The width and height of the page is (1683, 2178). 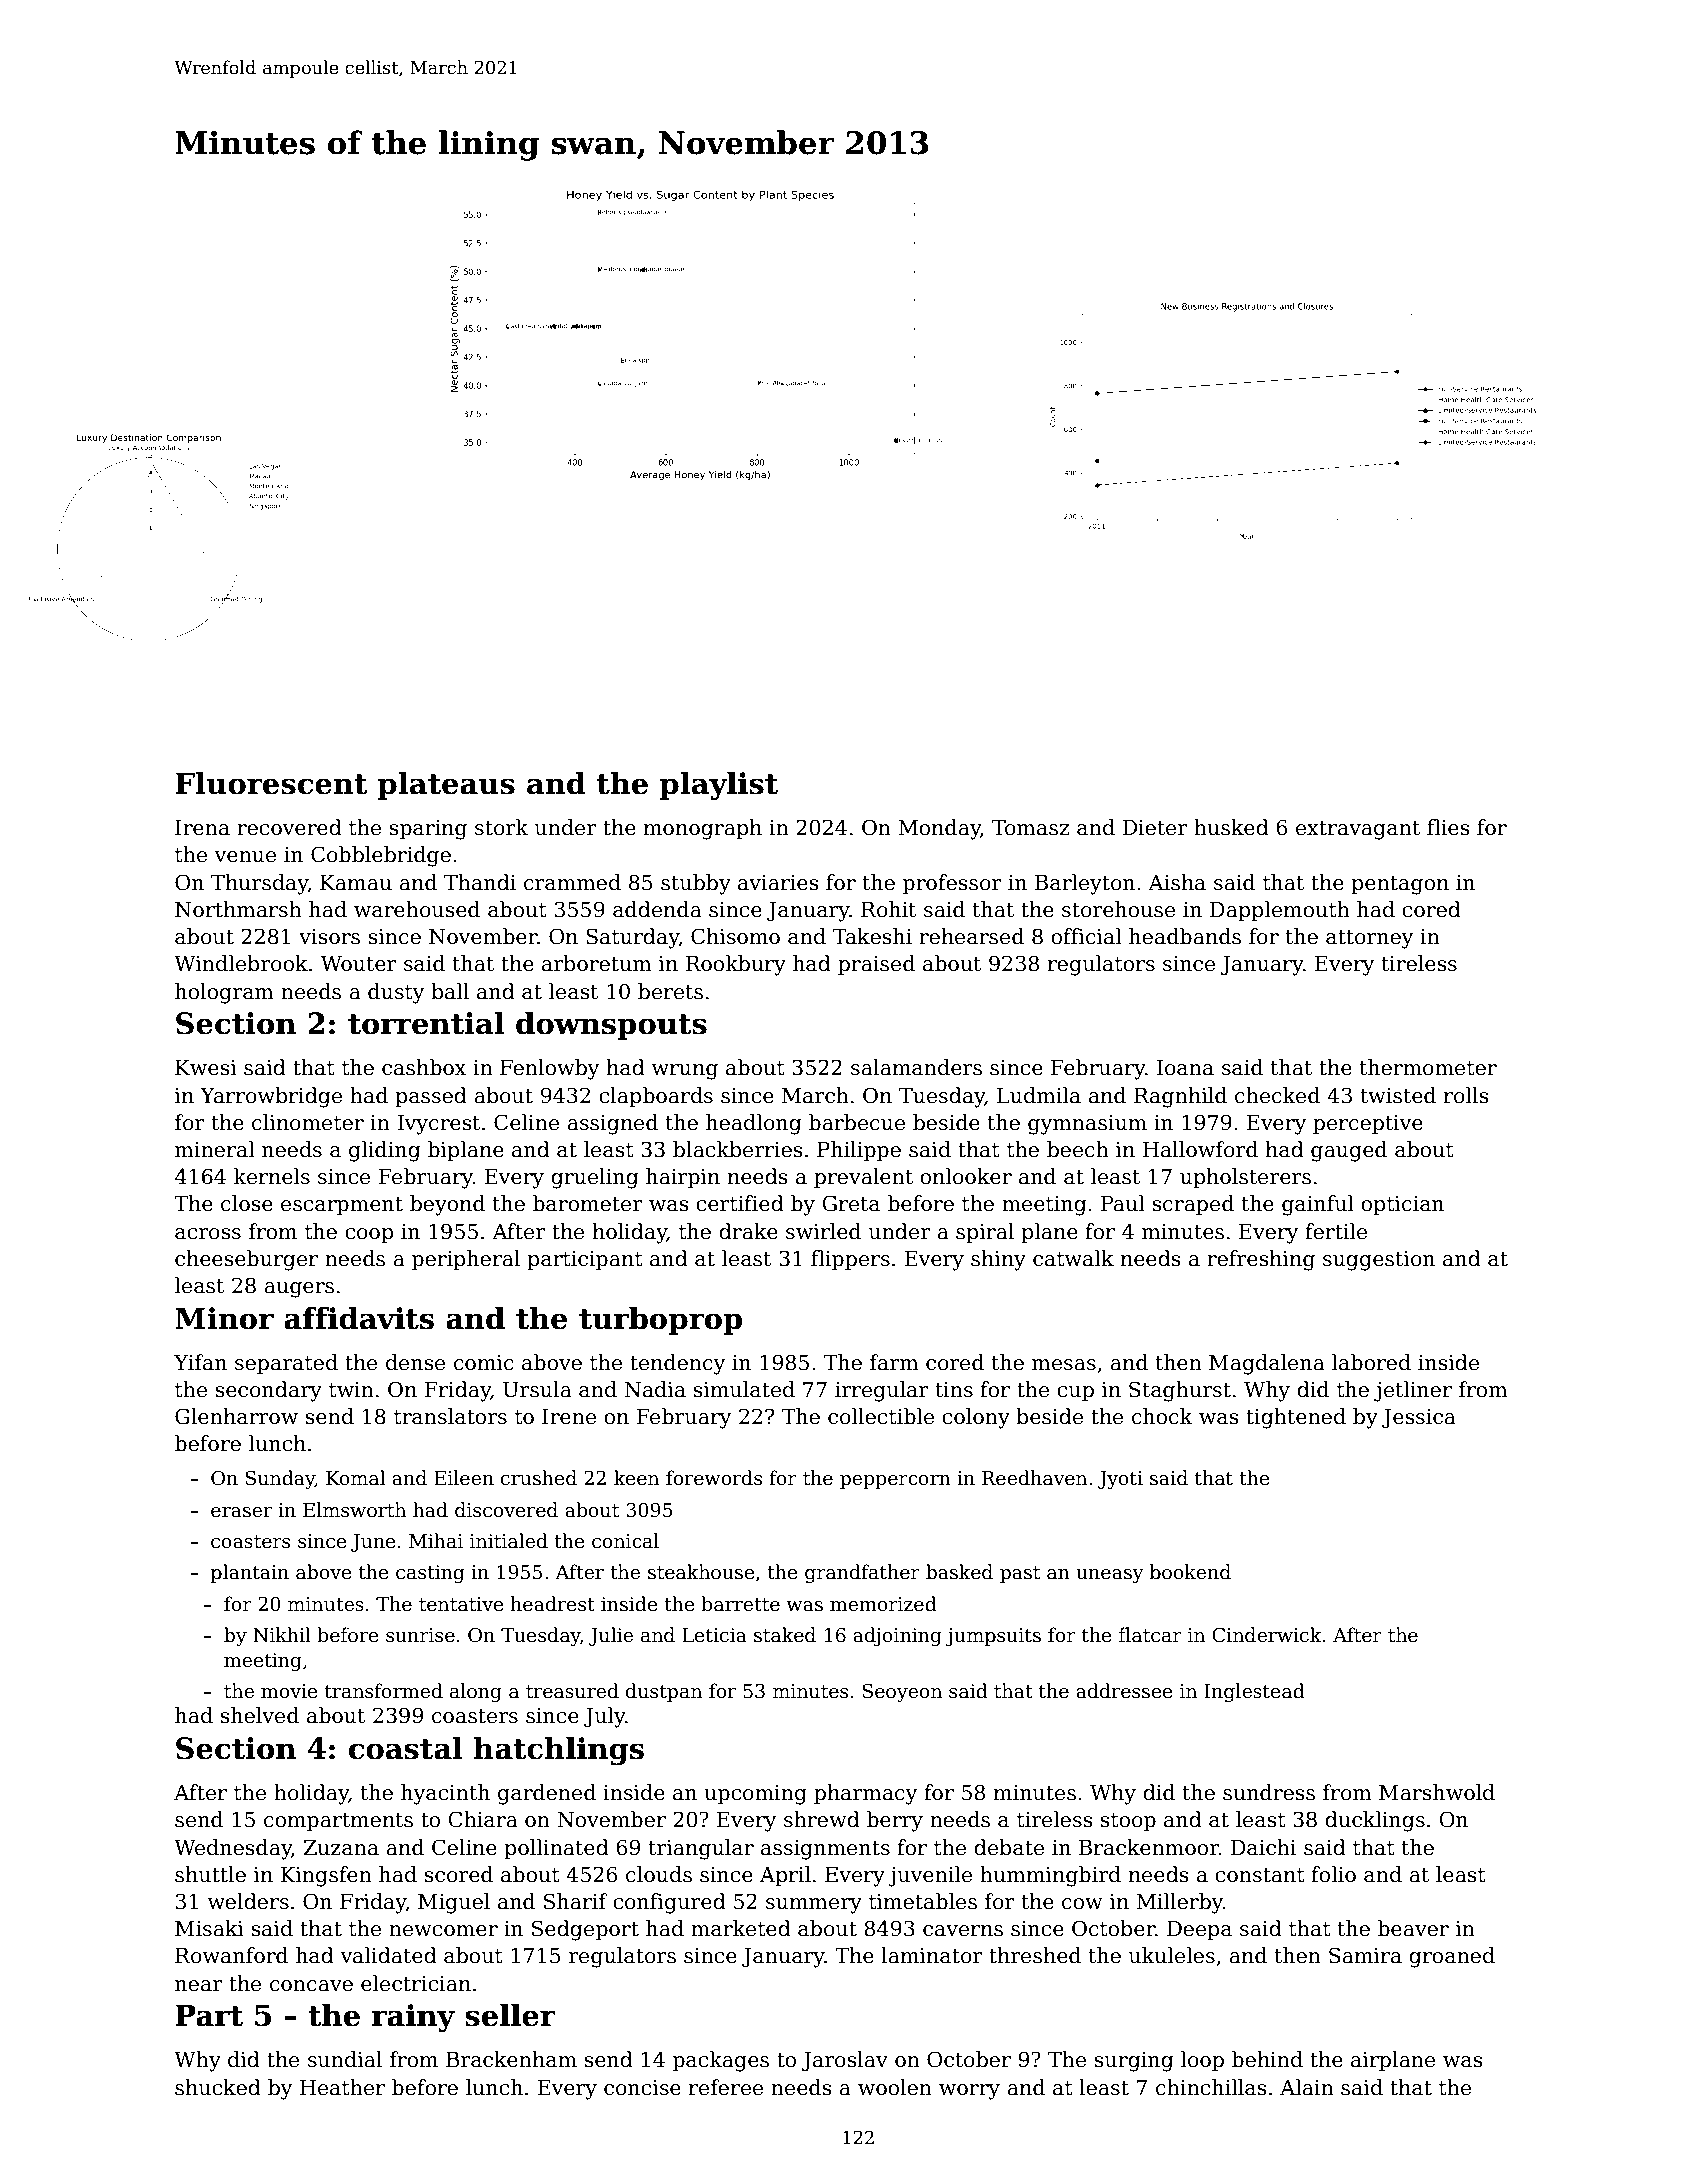 What do you see at coordinates (719, 786) in the page?
I see `playlist` at bounding box center [719, 786].
